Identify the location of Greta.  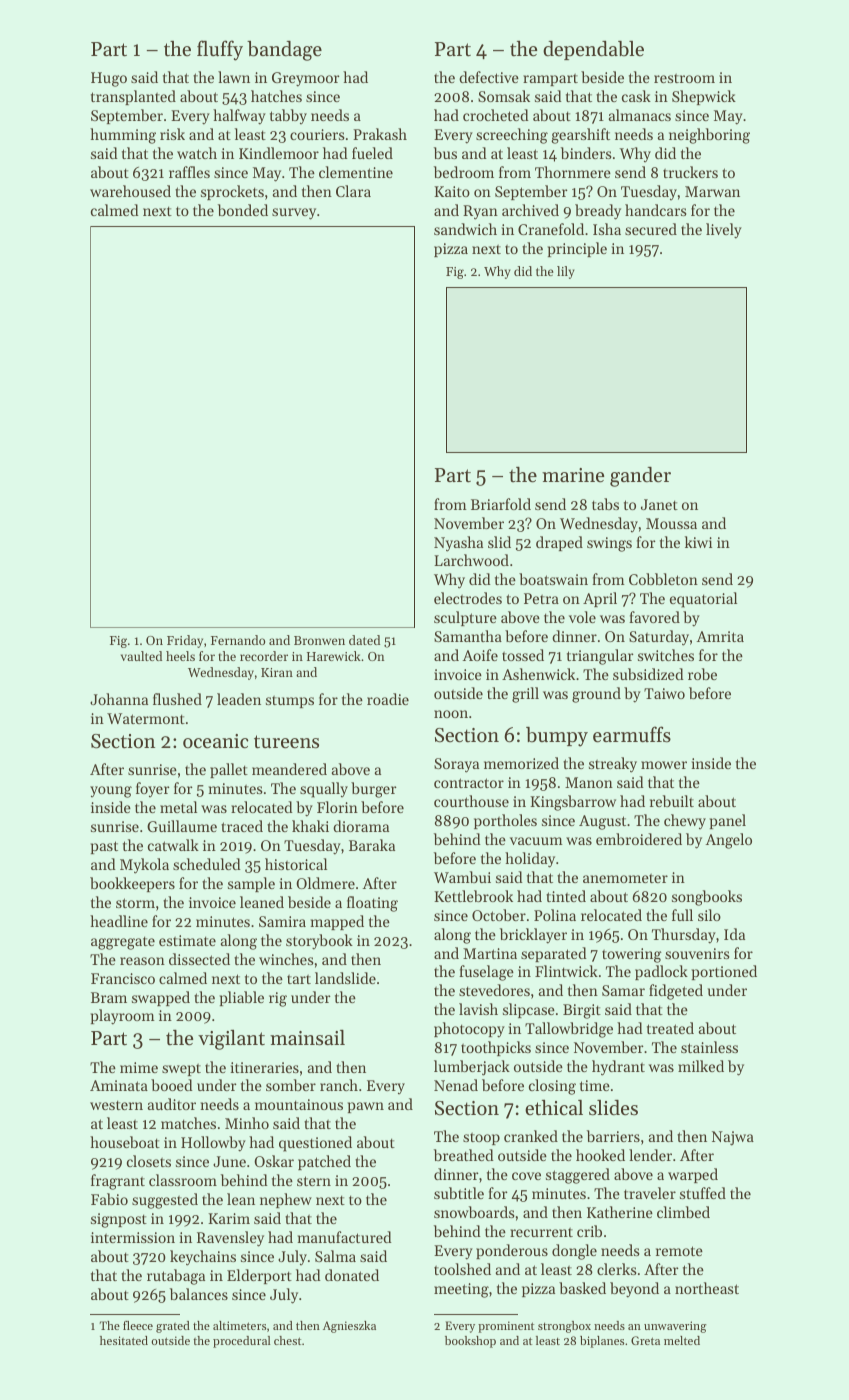
(645, 1340).
